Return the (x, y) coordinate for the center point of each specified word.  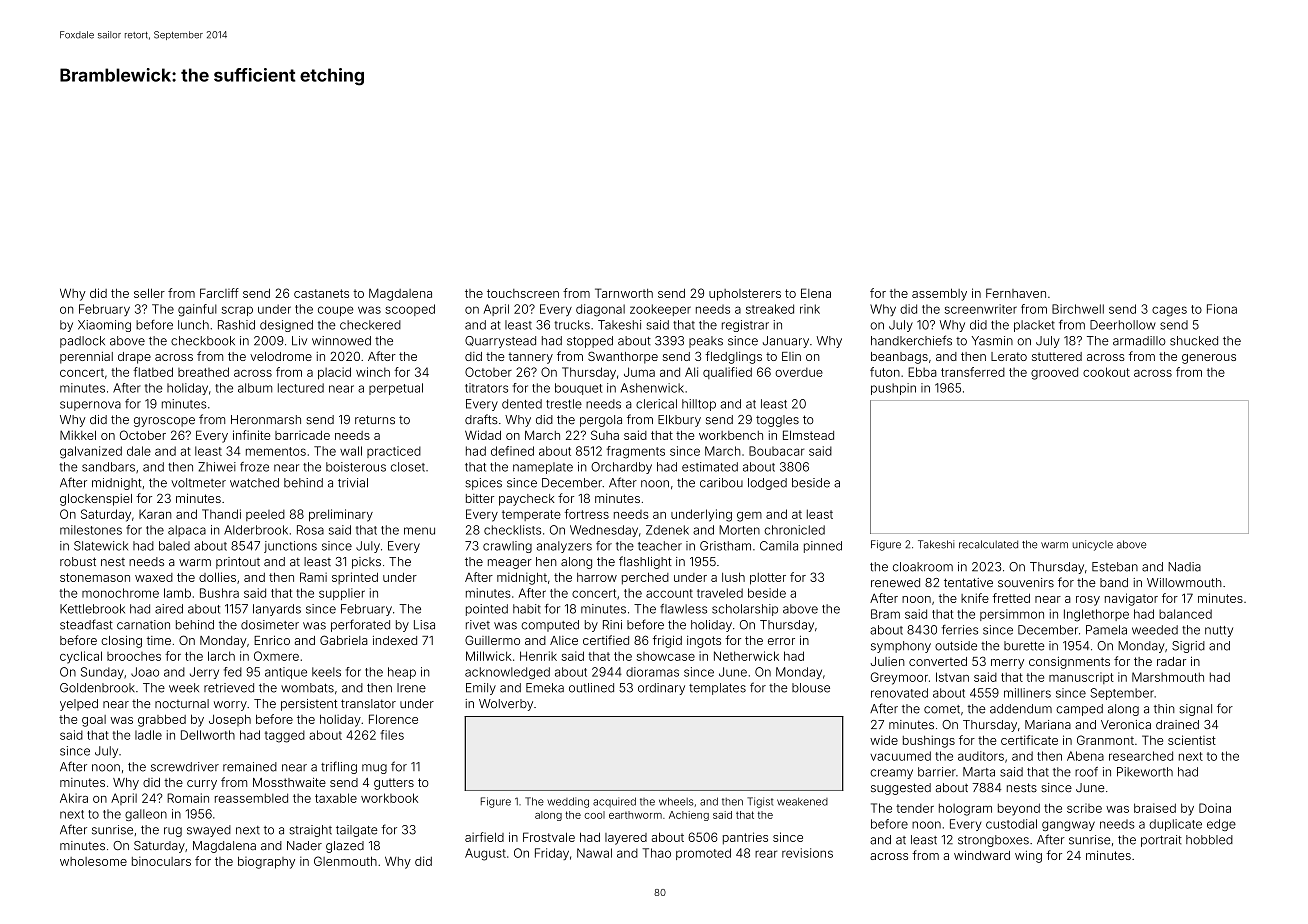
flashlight (645, 562)
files (392, 735)
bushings (929, 741)
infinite (251, 435)
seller (149, 293)
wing (1028, 857)
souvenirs (1026, 583)
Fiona (1222, 309)
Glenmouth (345, 861)
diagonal (600, 310)
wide (884, 740)
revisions (807, 853)
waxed (154, 577)
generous (1209, 359)
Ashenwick (652, 388)
